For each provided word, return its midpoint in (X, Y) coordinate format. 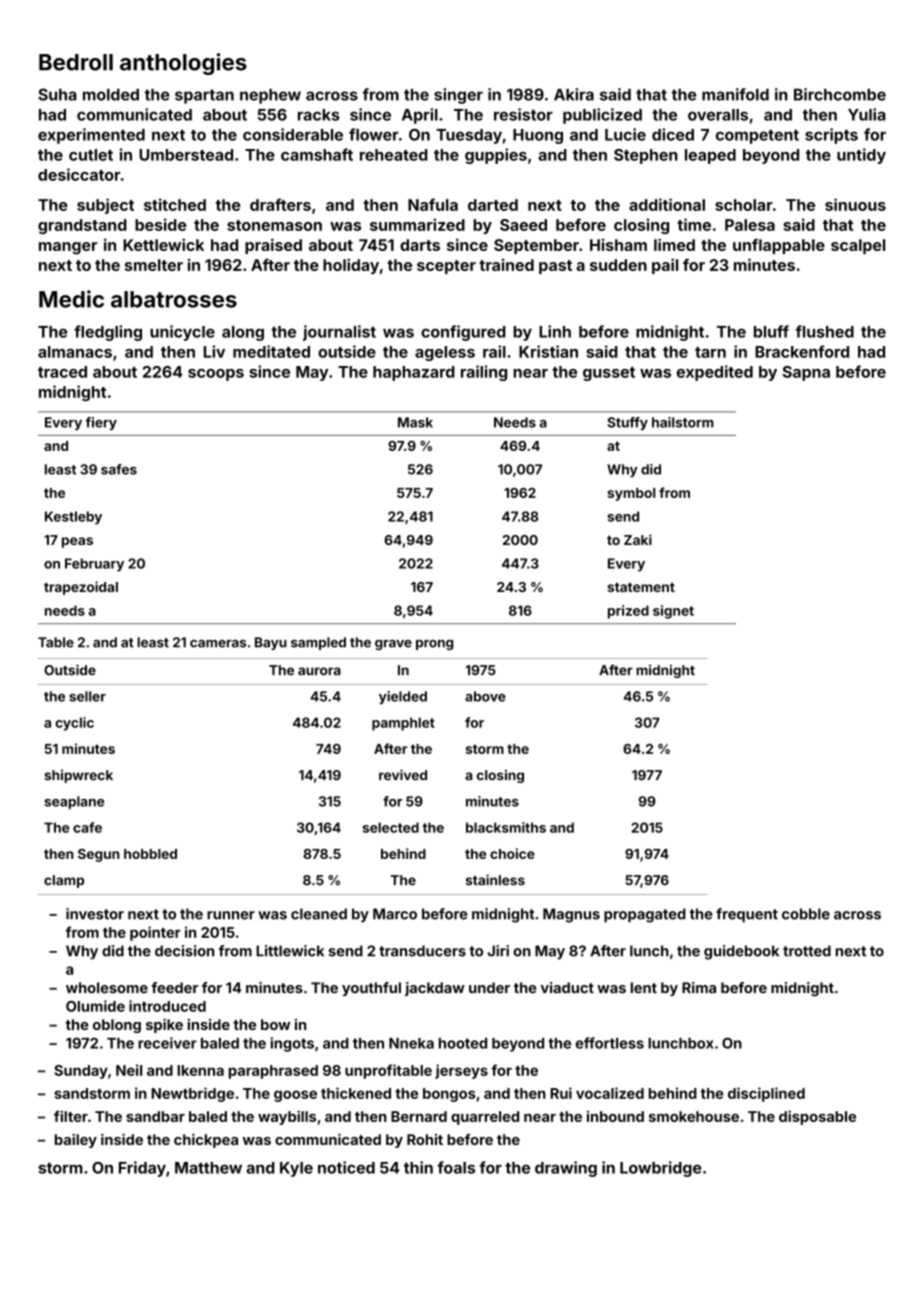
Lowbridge (660, 1169)
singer (458, 96)
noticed (346, 1167)
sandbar (155, 1116)
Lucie (625, 134)
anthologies (183, 64)
